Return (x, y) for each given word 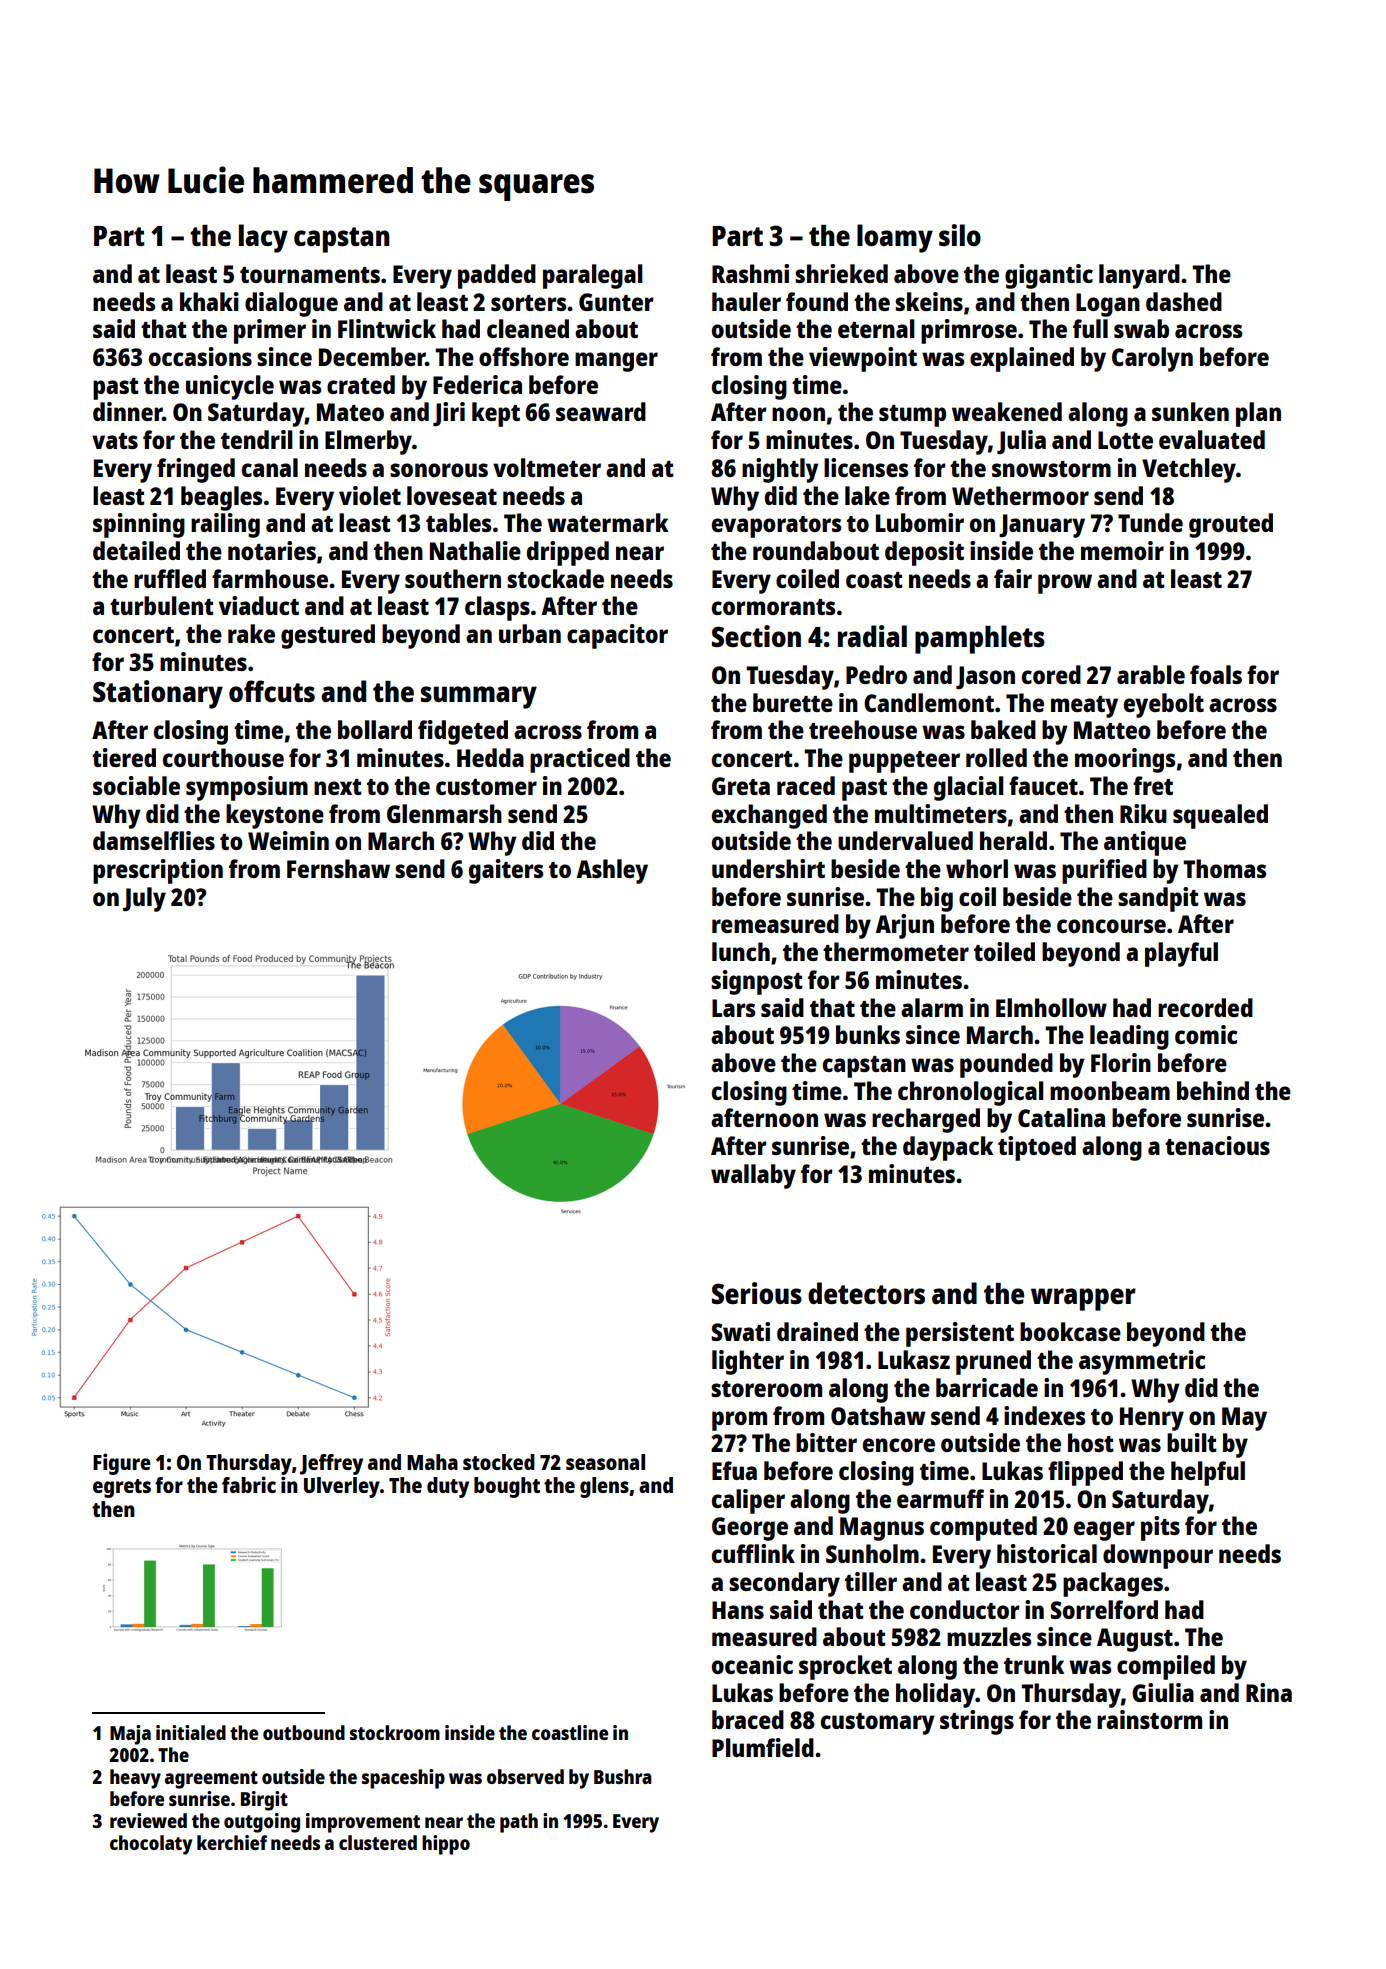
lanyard (1139, 276)
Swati (740, 1331)
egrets (122, 1488)
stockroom (395, 1732)
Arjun (904, 926)
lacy (263, 238)
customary (878, 1724)
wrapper (1083, 1299)
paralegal (593, 276)
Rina (1269, 1692)
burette (793, 702)
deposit (924, 553)
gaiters (506, 871)
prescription (158, 871)
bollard (375, 729)
